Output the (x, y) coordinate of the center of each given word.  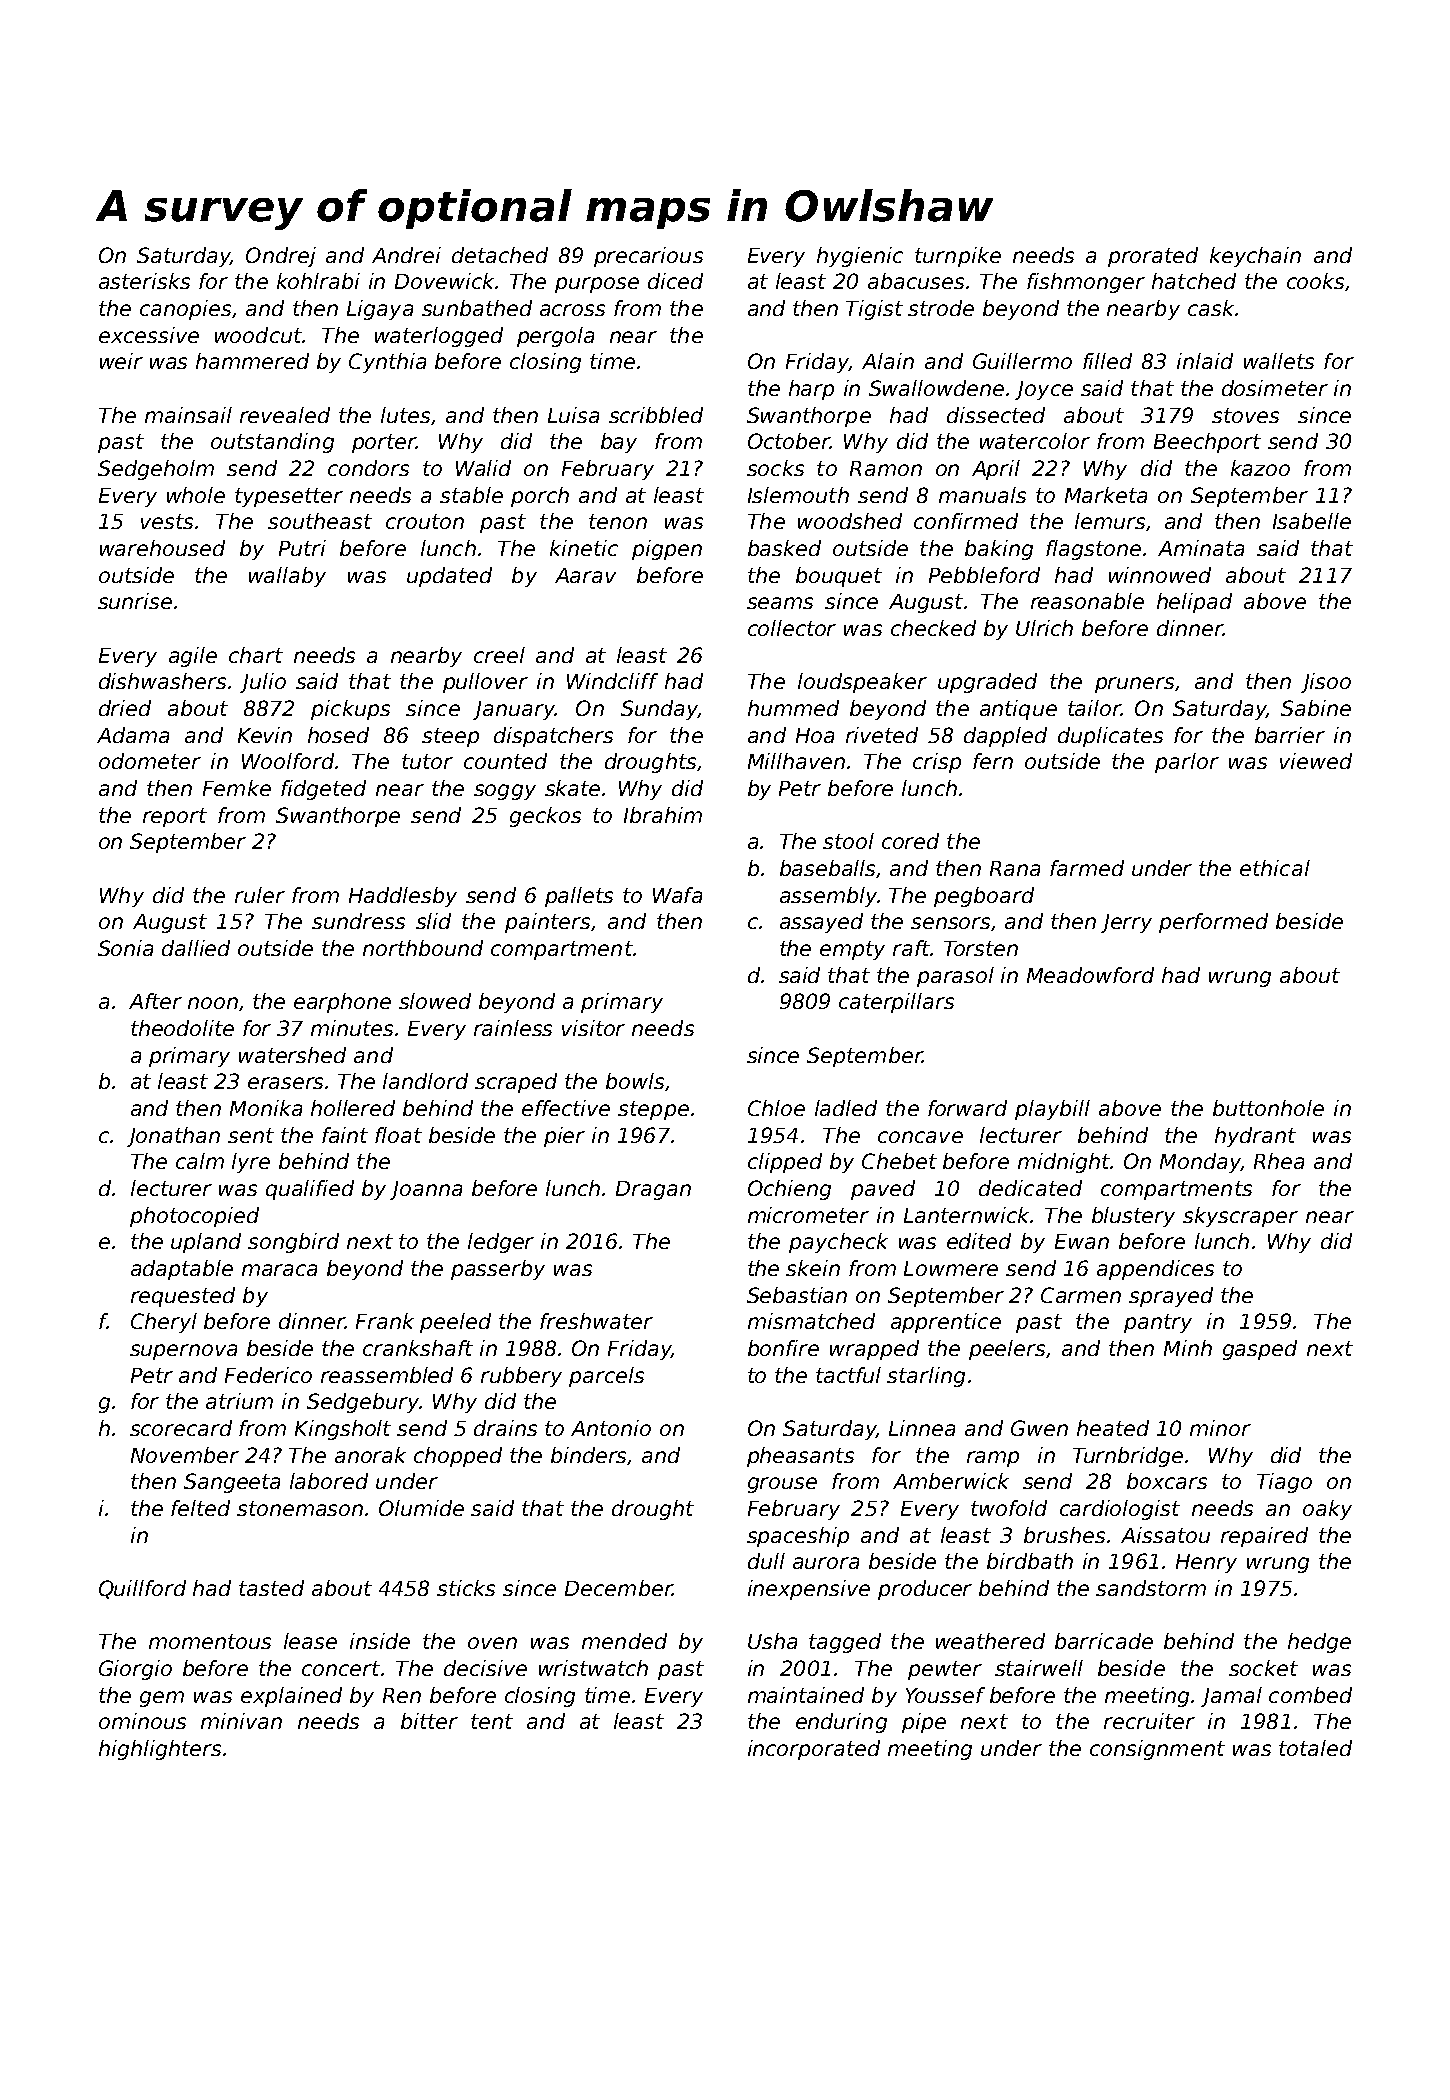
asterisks (144, 281)
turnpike (958, 257)
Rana (1015, 868)
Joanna (426, 1190)
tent (492, 1721)
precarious (648, 257)
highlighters (160, 1750)
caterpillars (896, 1003)
